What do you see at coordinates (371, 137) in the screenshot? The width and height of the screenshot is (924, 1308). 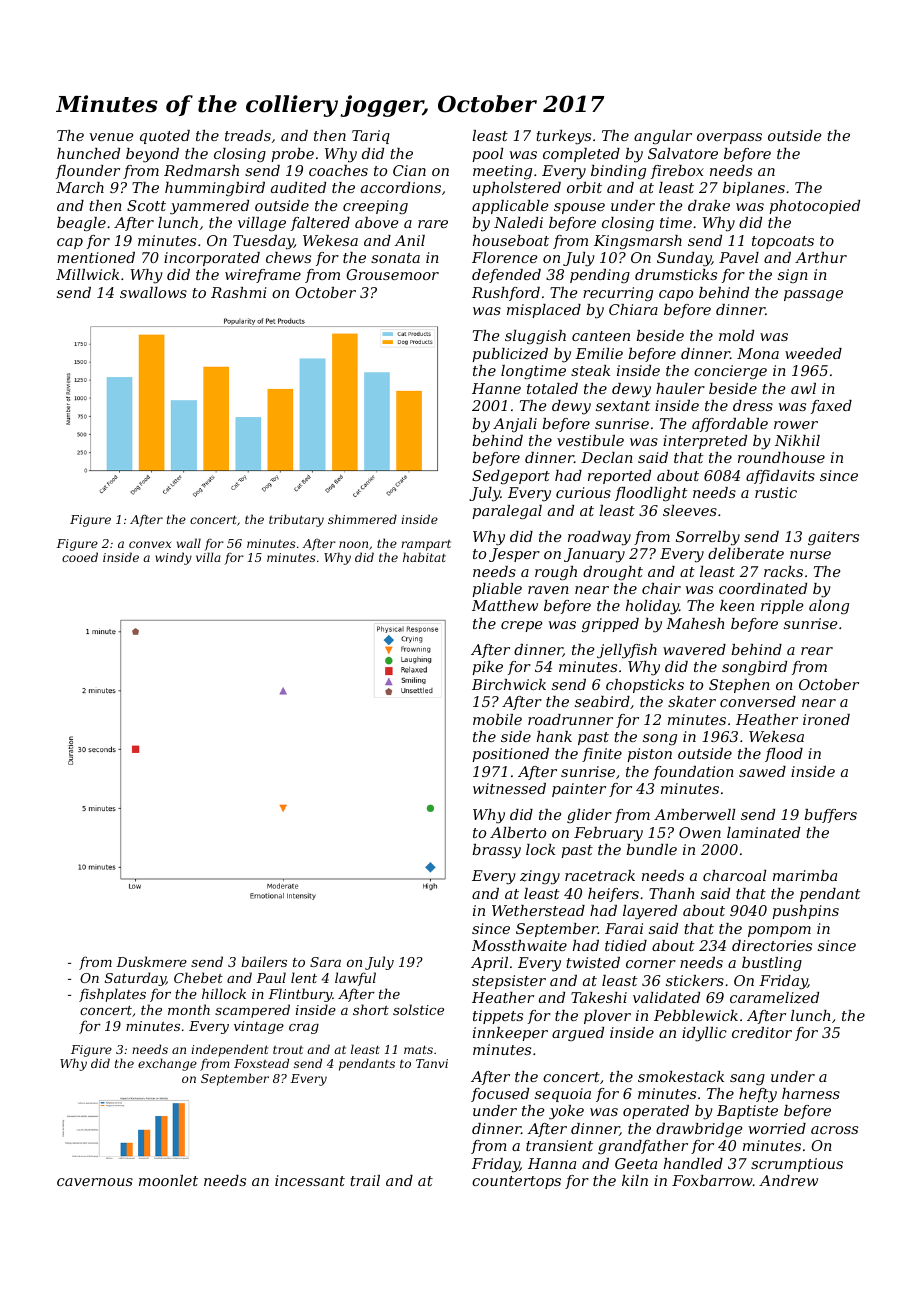 I see `Tariq` at bounding box center [371, 137].
